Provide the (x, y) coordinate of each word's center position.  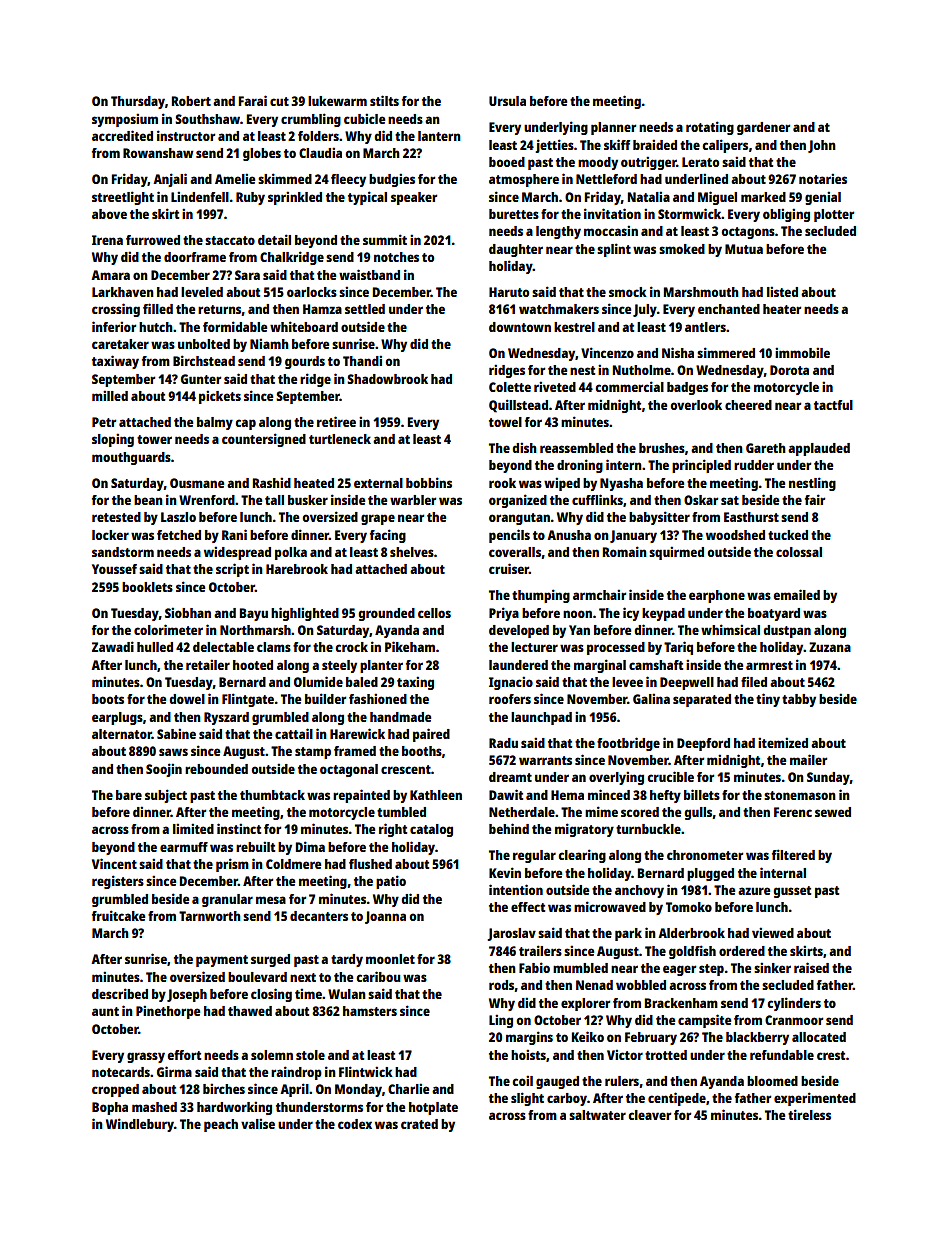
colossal (799, 552)
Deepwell (687, 683)
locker (110, 535)
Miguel (717, 198)
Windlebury (140, 1125)
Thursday (138, 102)
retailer (208, 664)
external (378, 483)
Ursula (507, 101)
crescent (406, 769)
